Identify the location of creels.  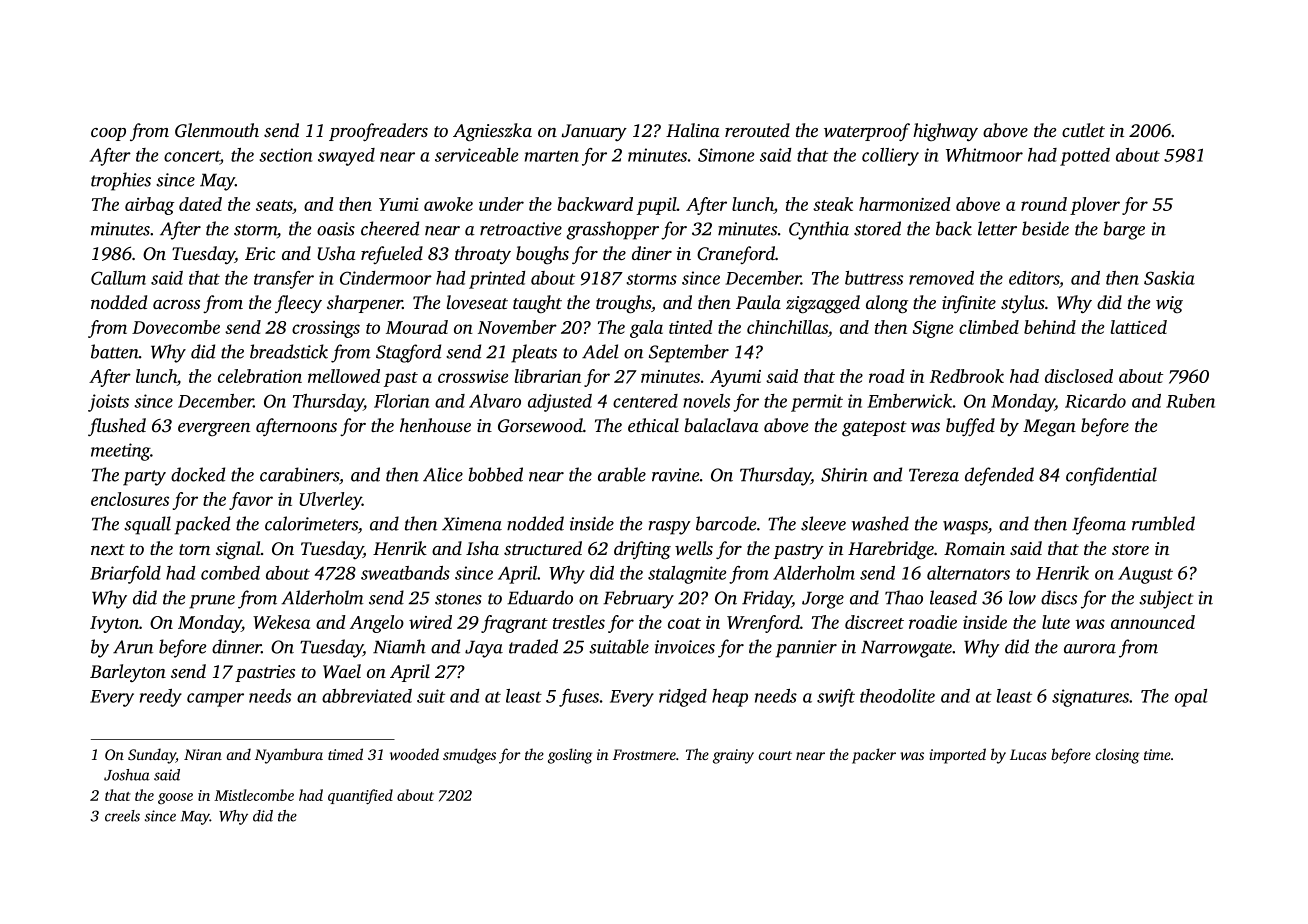
(122, 816).
